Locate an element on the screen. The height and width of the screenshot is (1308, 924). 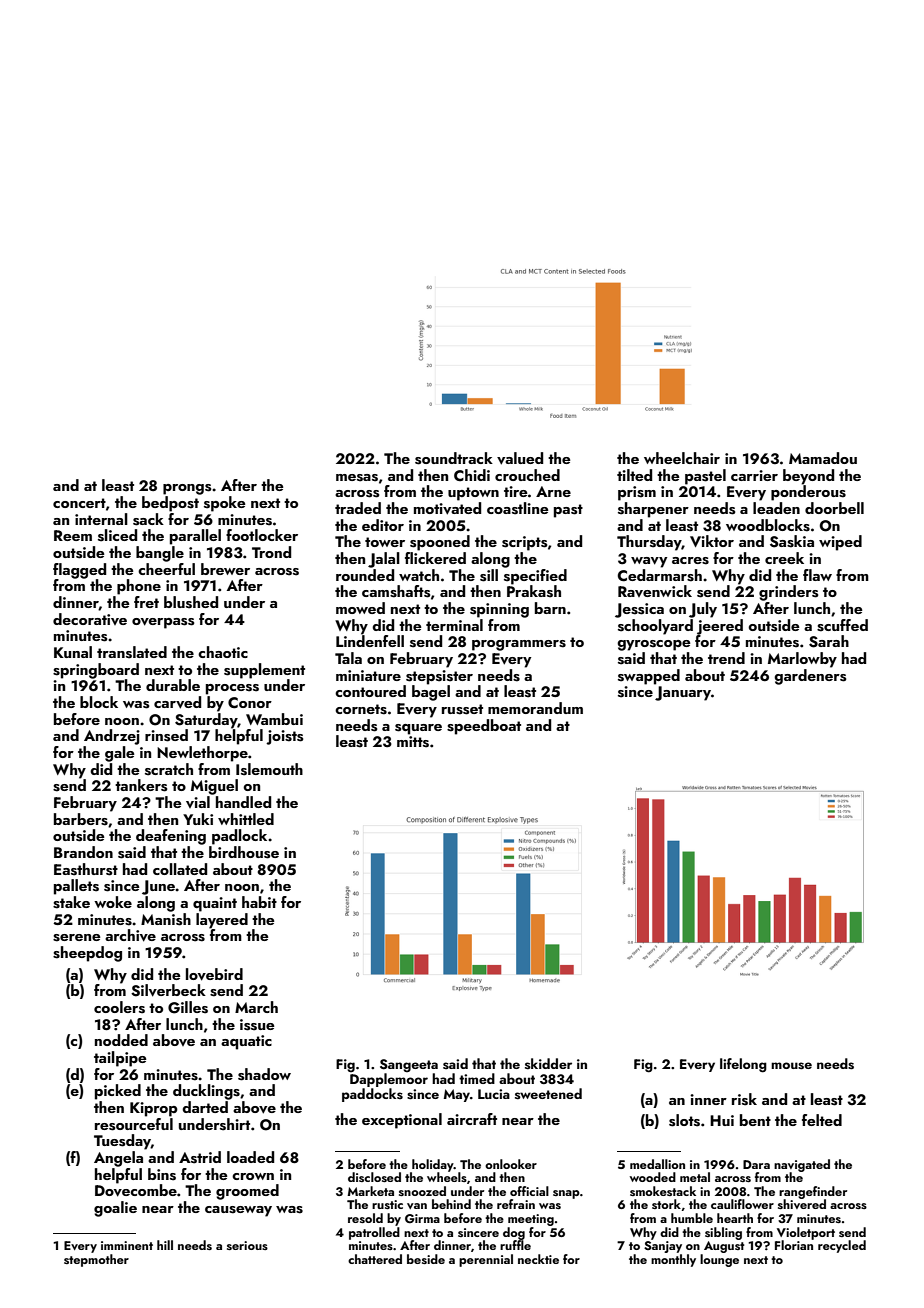
gardeners is located at coordinates (810, 677).
